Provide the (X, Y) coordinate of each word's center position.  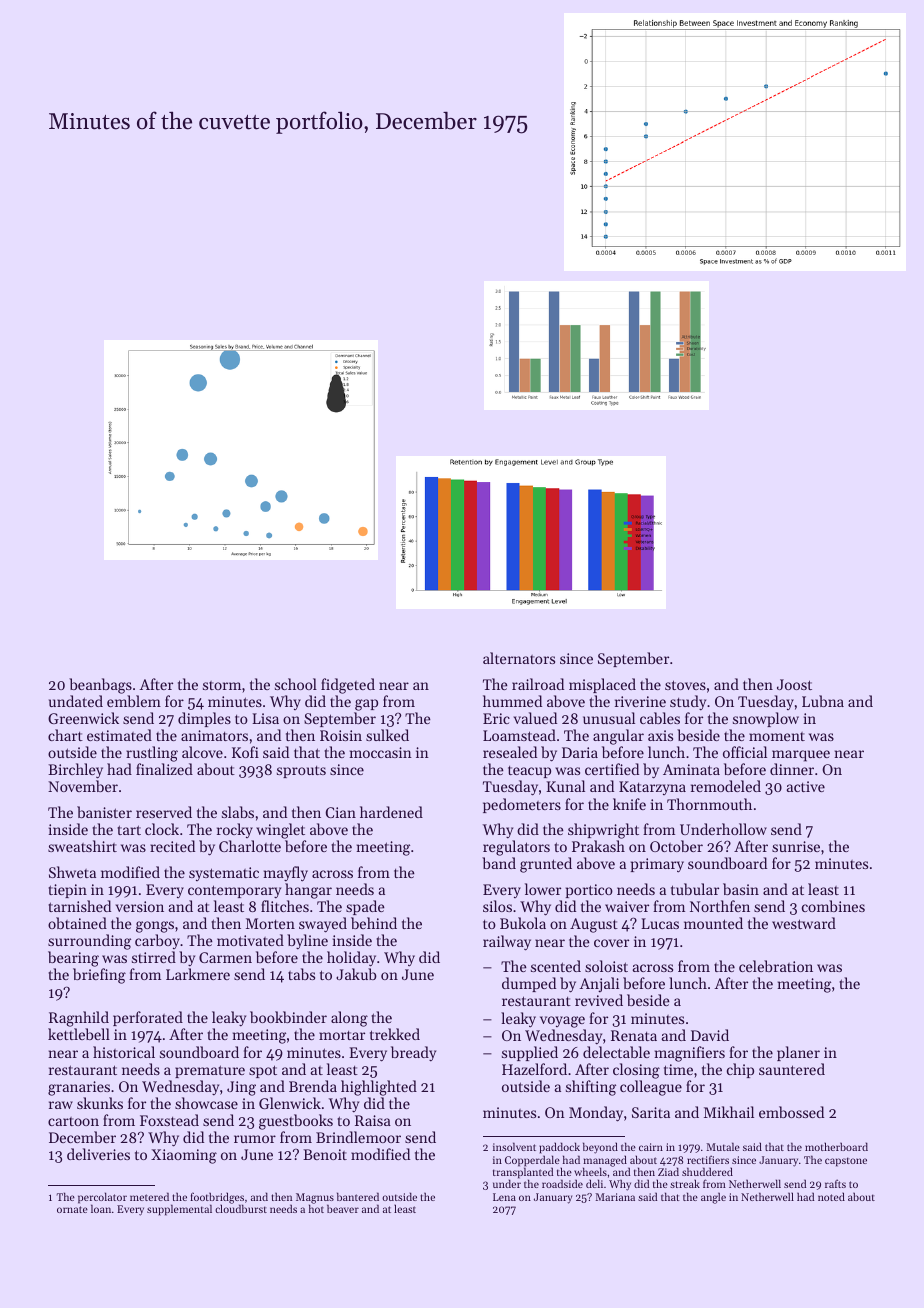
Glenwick (290, 1103)
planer (798, 1053)
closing (636, 1071)
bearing (73, 959)
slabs (238, 812)
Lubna (823, 701)
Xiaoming (184, 1156)
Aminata (691, 769)
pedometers (522, 805)
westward (804, 923)
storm (222, 685)
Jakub (356, 974)
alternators (519, 658)
